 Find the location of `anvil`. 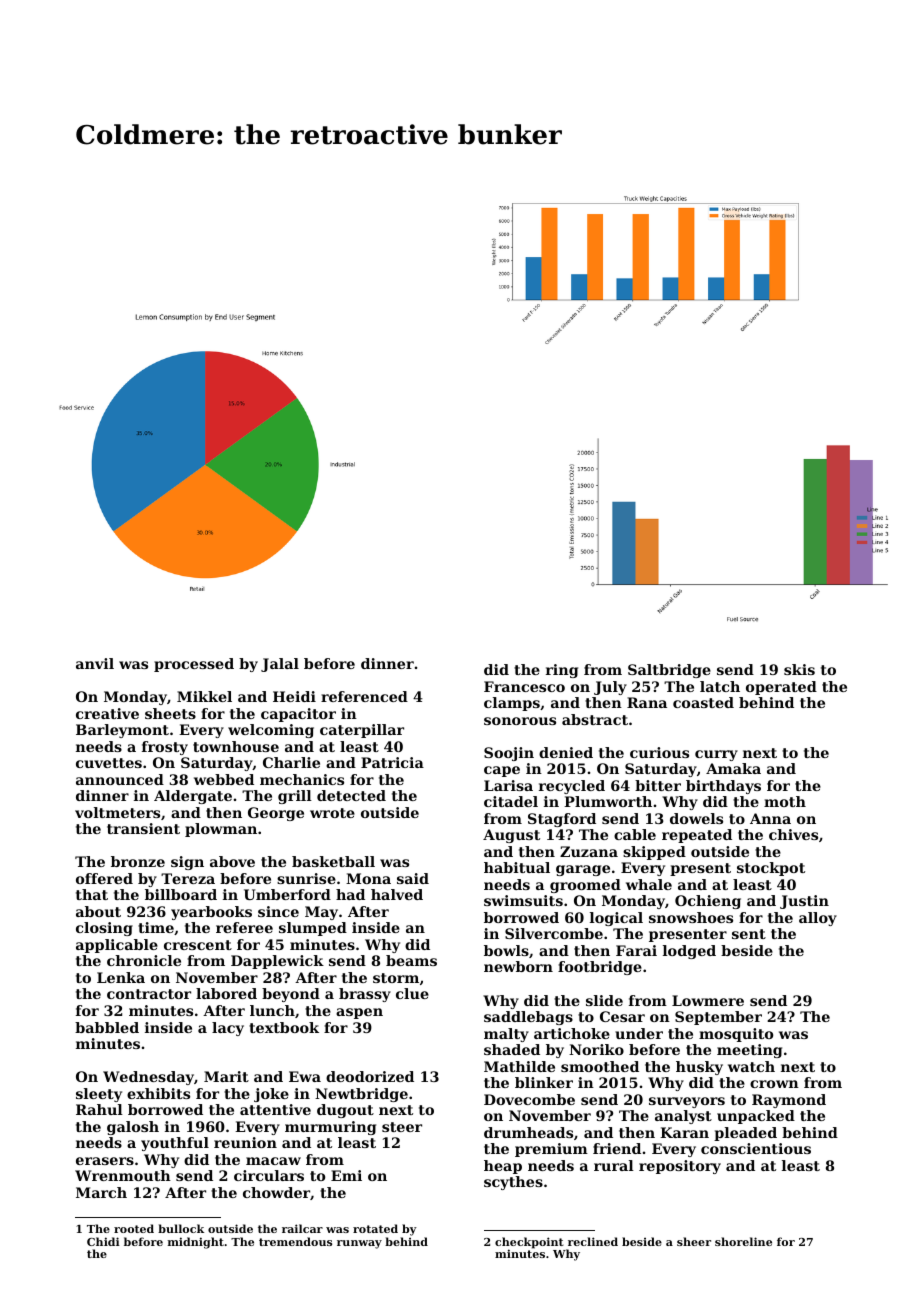

anvil is located at coordinates (95, 663).
